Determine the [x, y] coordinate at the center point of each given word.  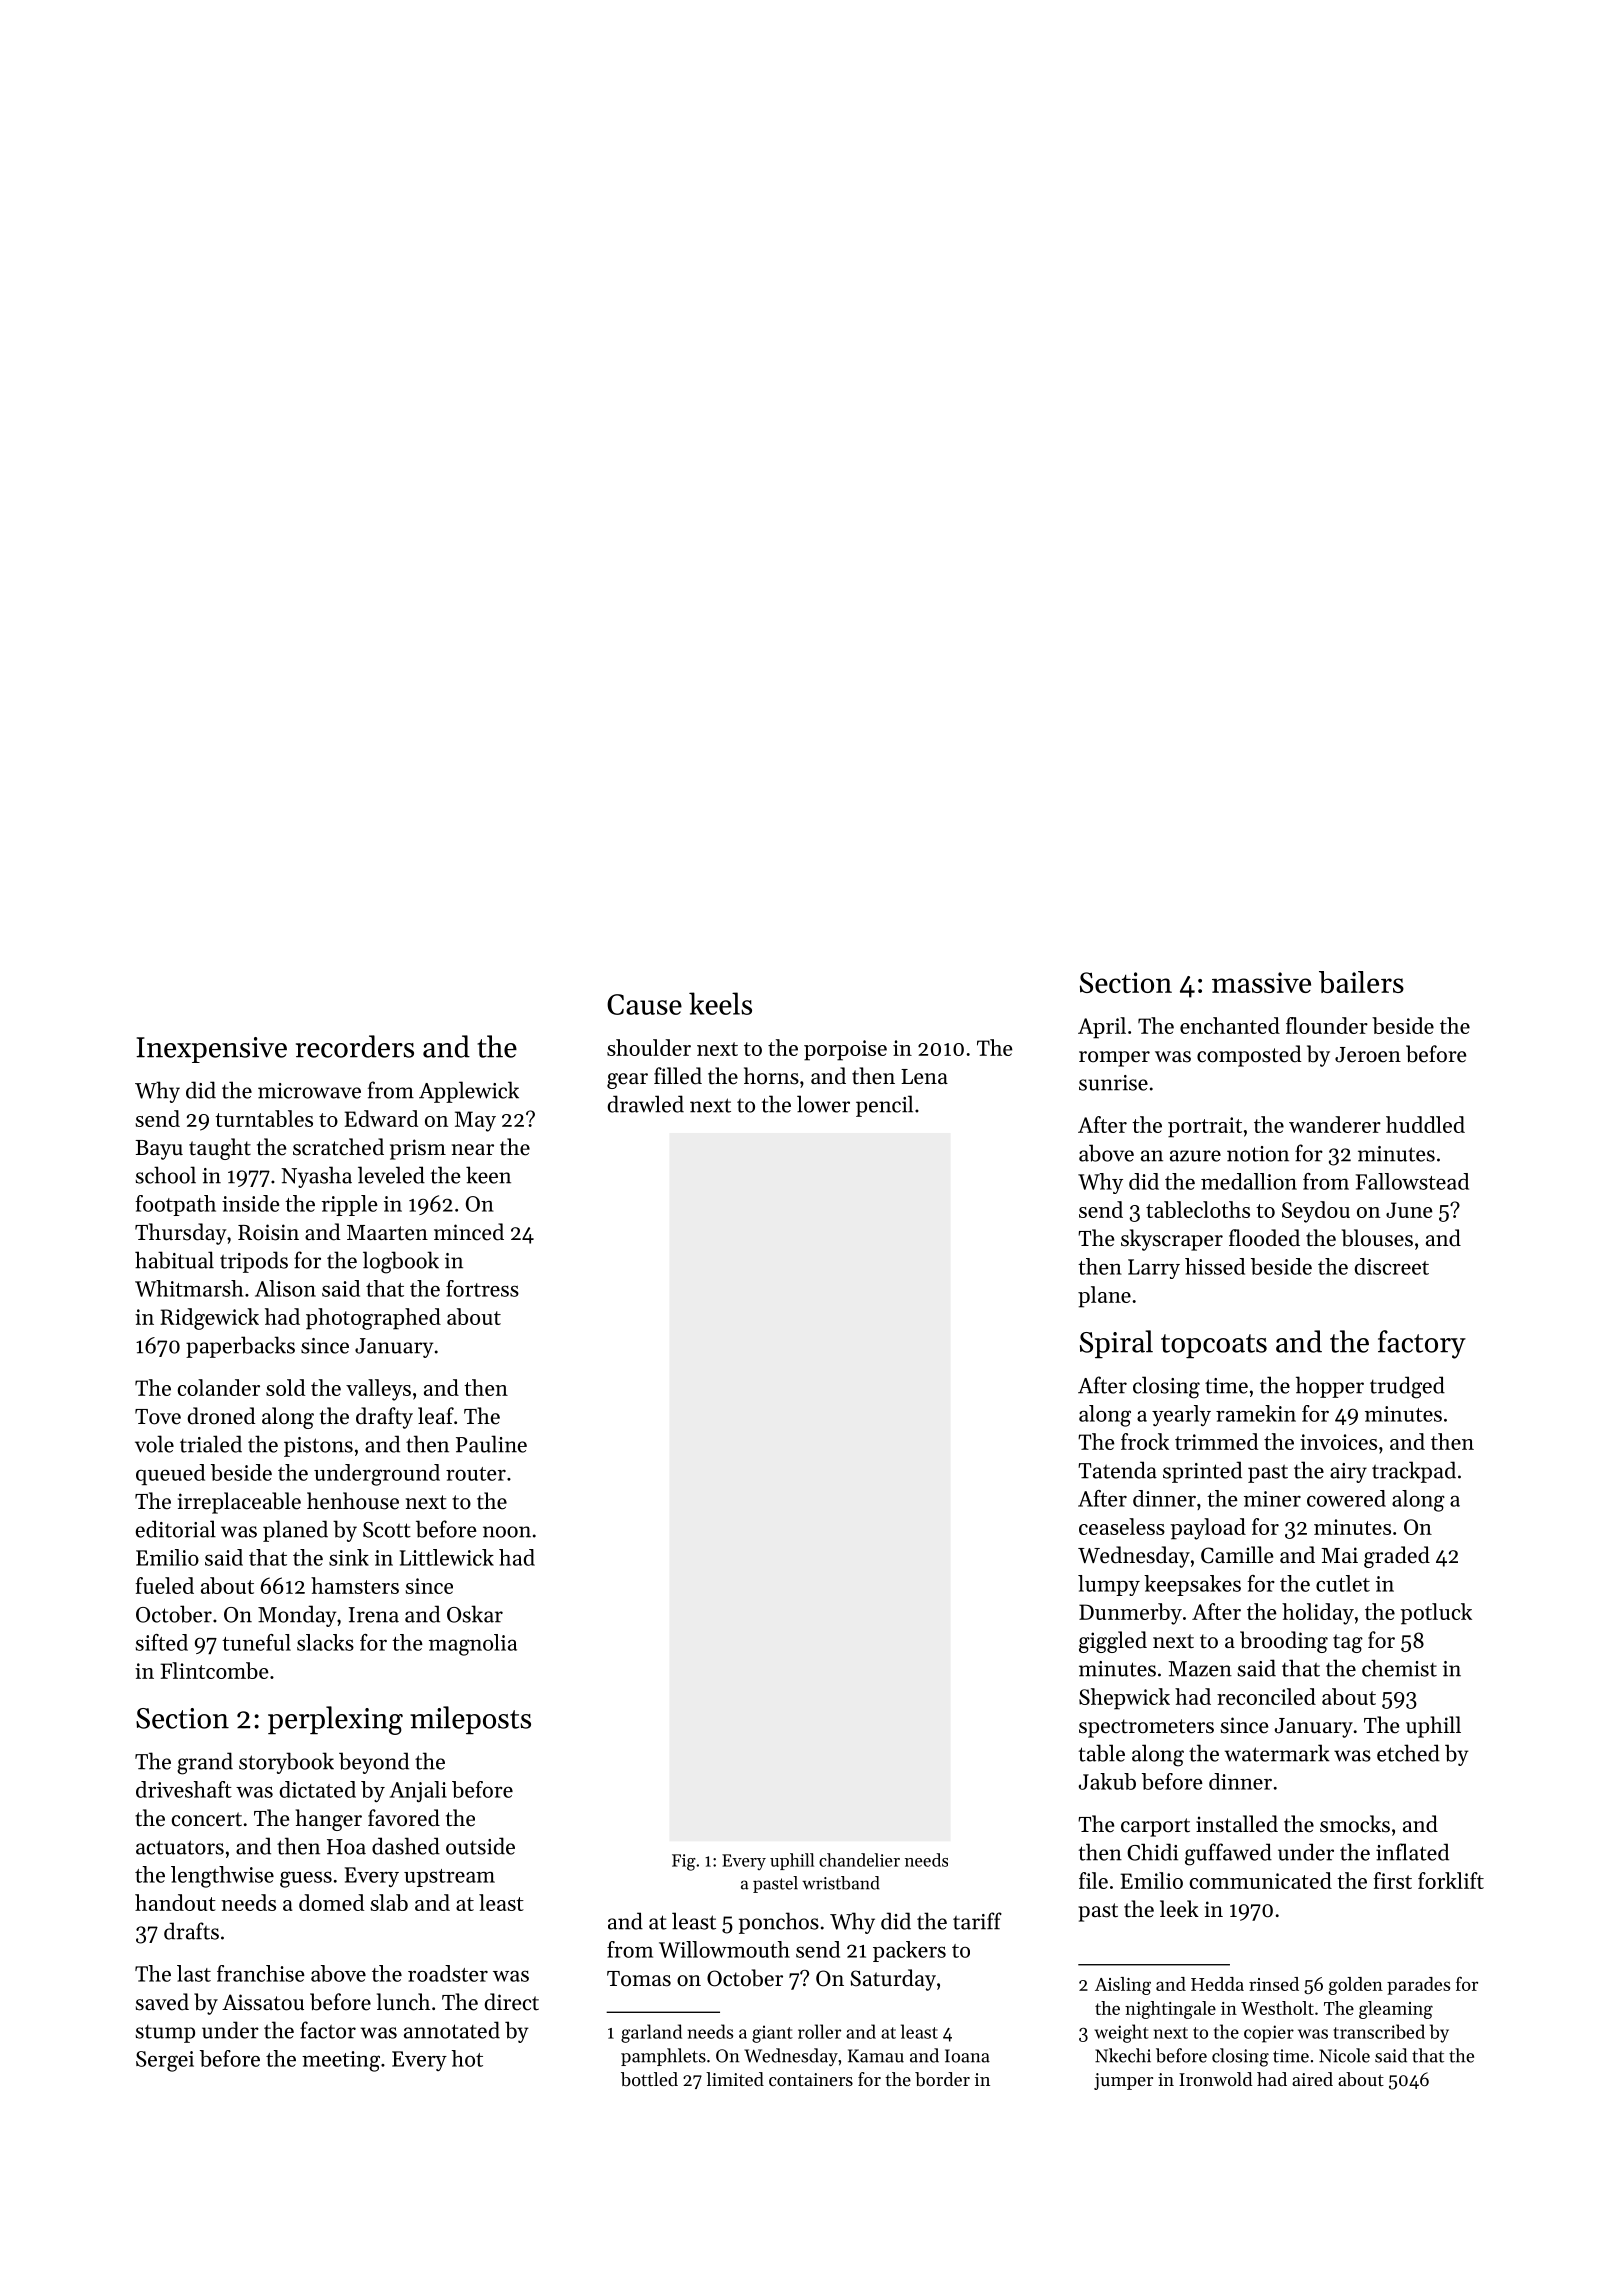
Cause [644, 1004]
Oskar [475, 1614]
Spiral [1116, 1344]
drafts [191, 1931]
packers [909, 1951]
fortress [482, 1288]
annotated [452, 2030]
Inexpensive [211, 1050]
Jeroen [1368, 1055]
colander [219, 1387]
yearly [1181, 1415]
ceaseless [1122, 1526]
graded [1397, 1557]
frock [1145, 1441]
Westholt [1277, 2008]
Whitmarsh [189, 1288]
